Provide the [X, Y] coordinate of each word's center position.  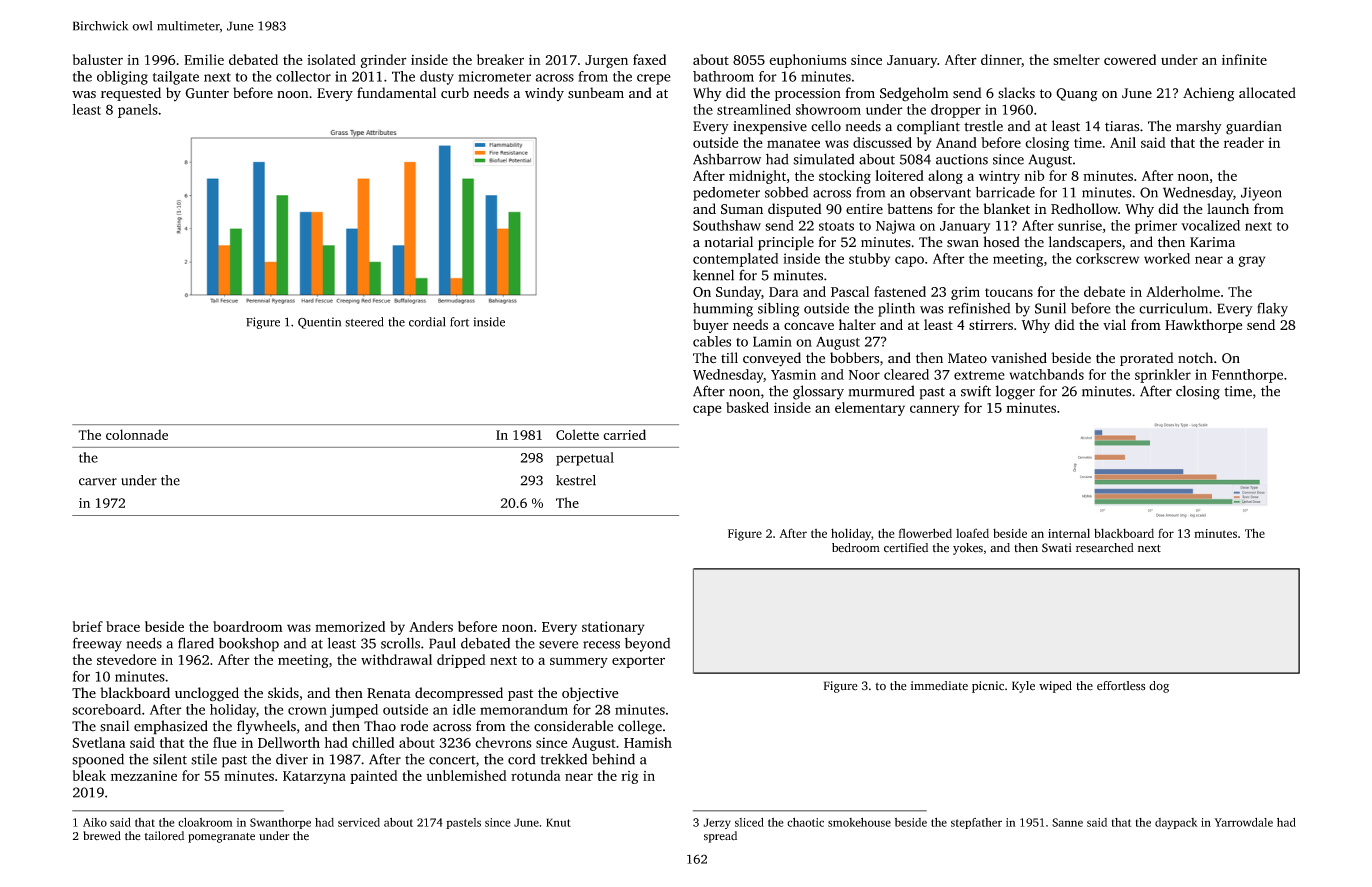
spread [720, 837]
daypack [1176, 823]
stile [204, 759]
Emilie [204, 59]
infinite [1244, 59]
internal [1069, 533]
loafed [972, 533]
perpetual [585, 459]
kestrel [576, 480]
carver [98, 482]
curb [455, 93]
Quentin [319, 323]
